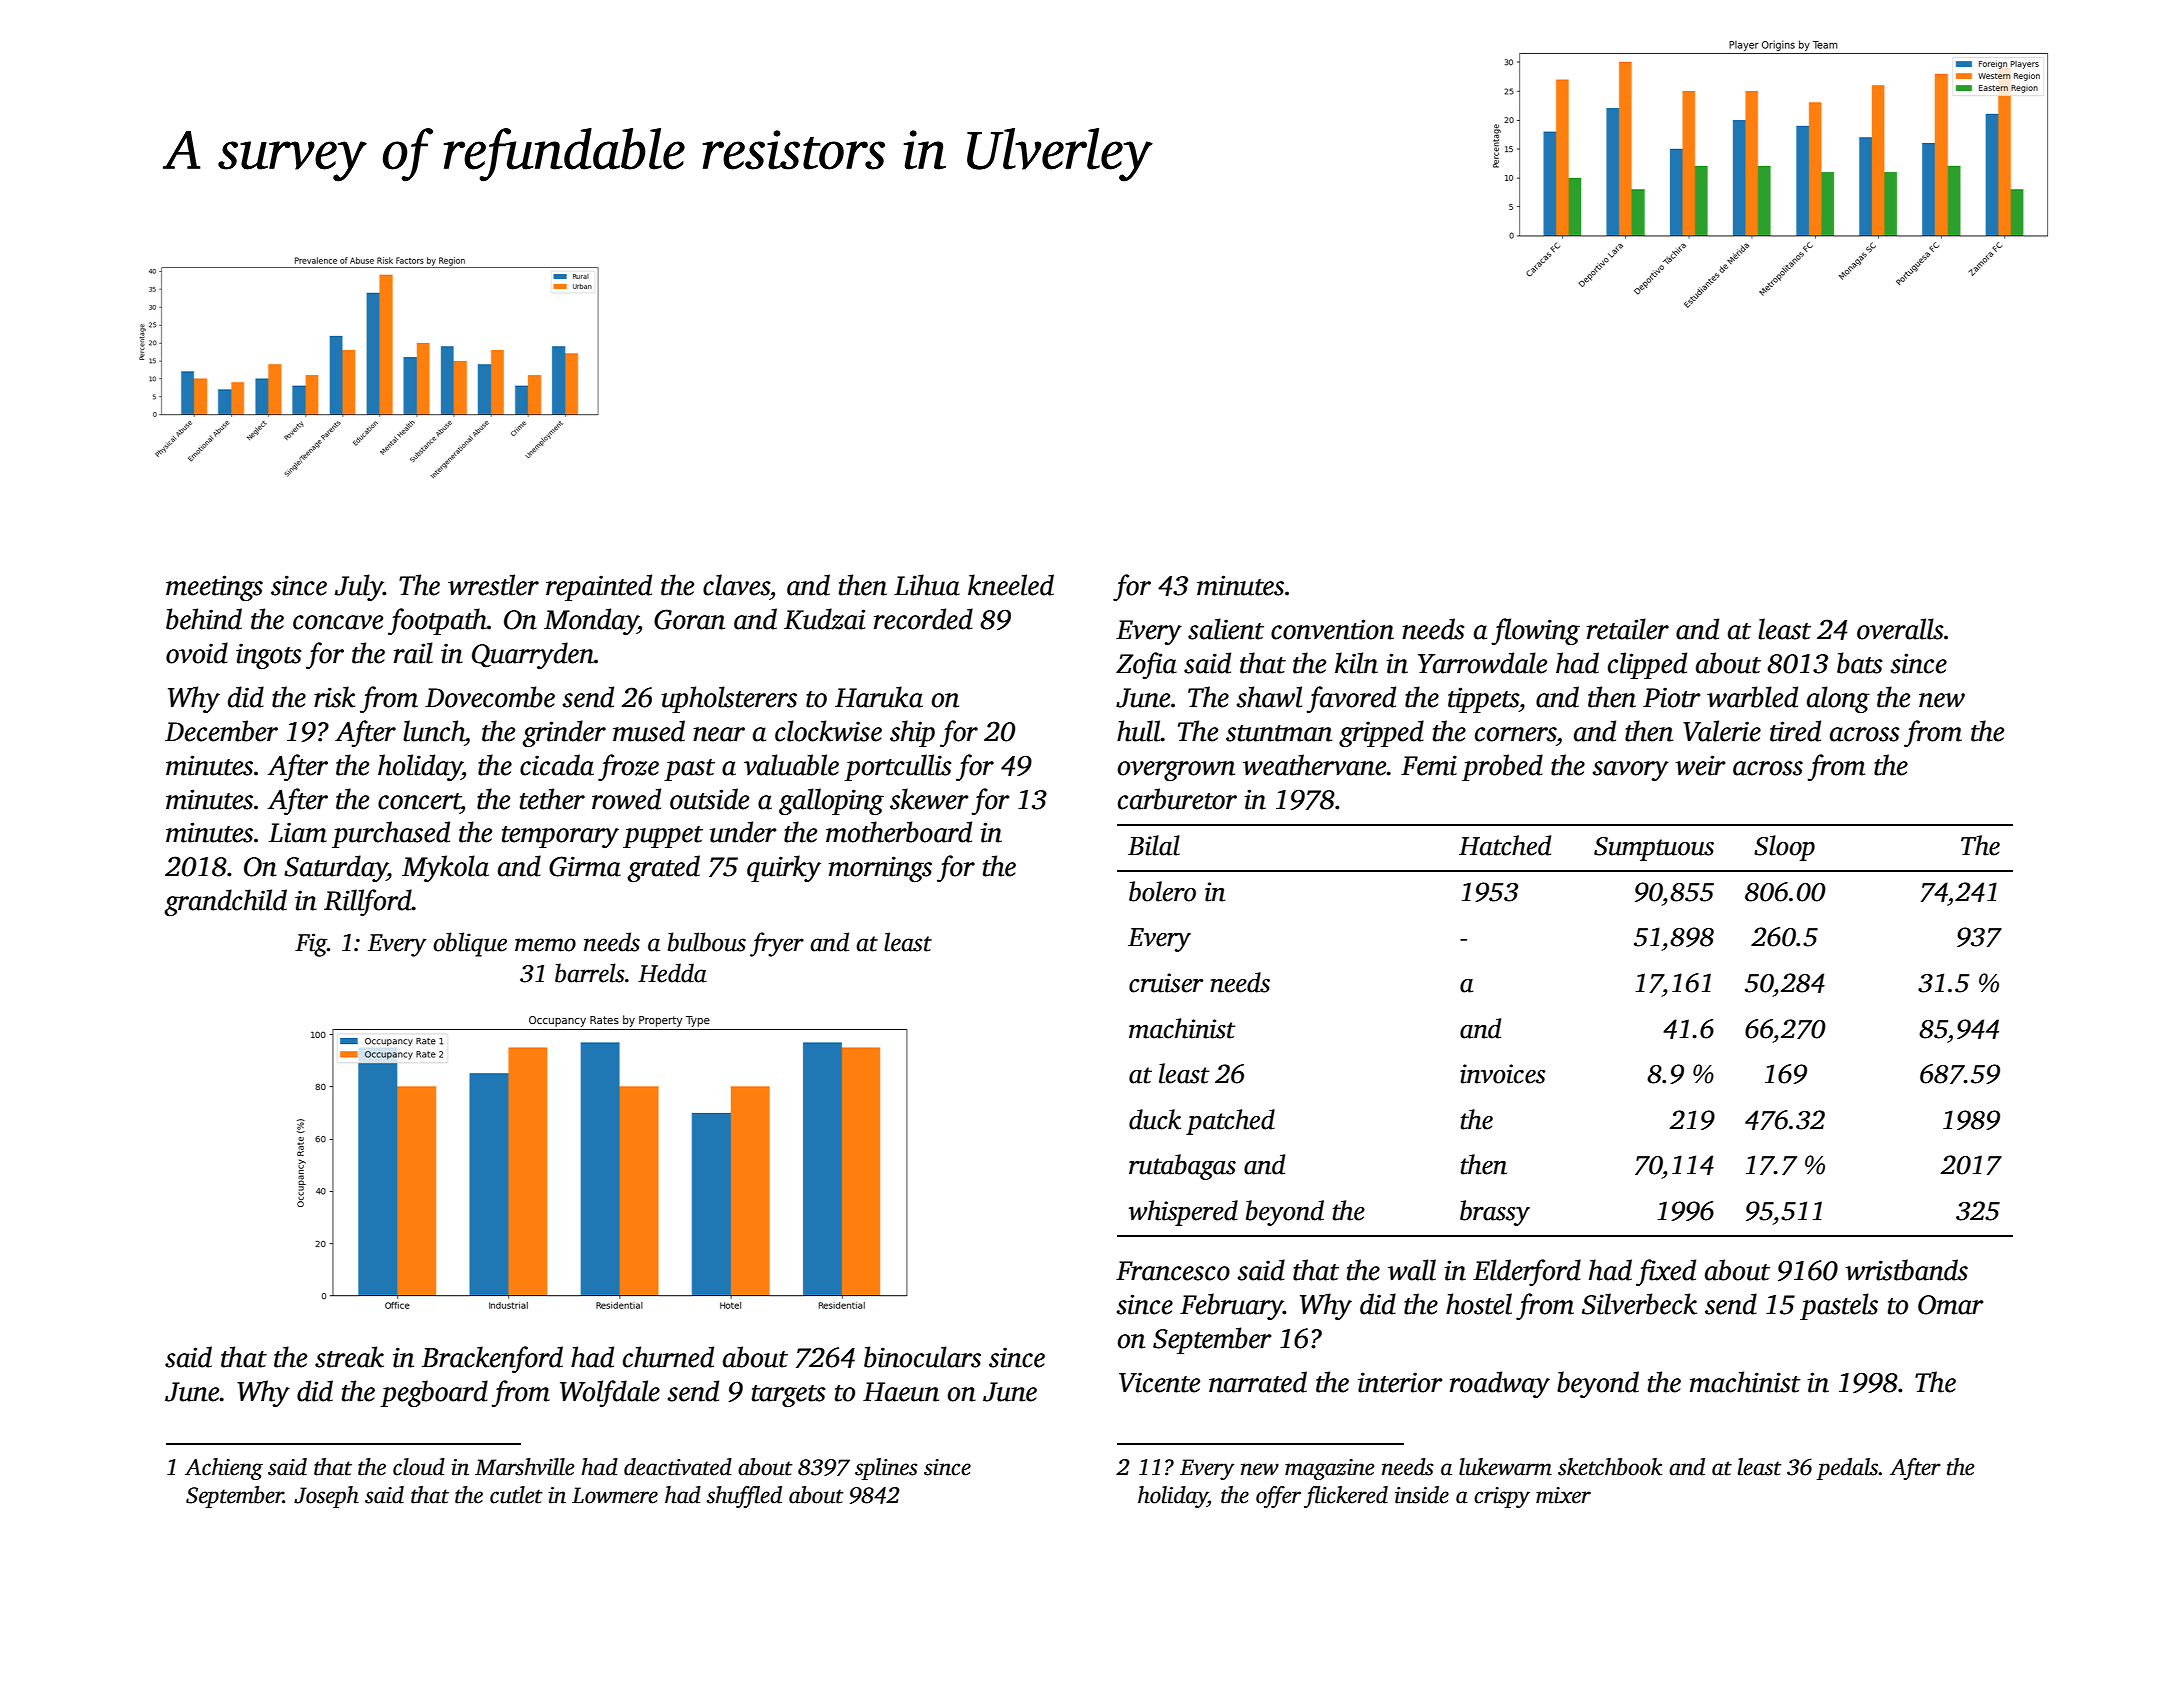 This image has width=2178, height=1683. What do you see at coordinates (1859, 663) in the image?
I see `bats` at bounding box center [1859, 663].
